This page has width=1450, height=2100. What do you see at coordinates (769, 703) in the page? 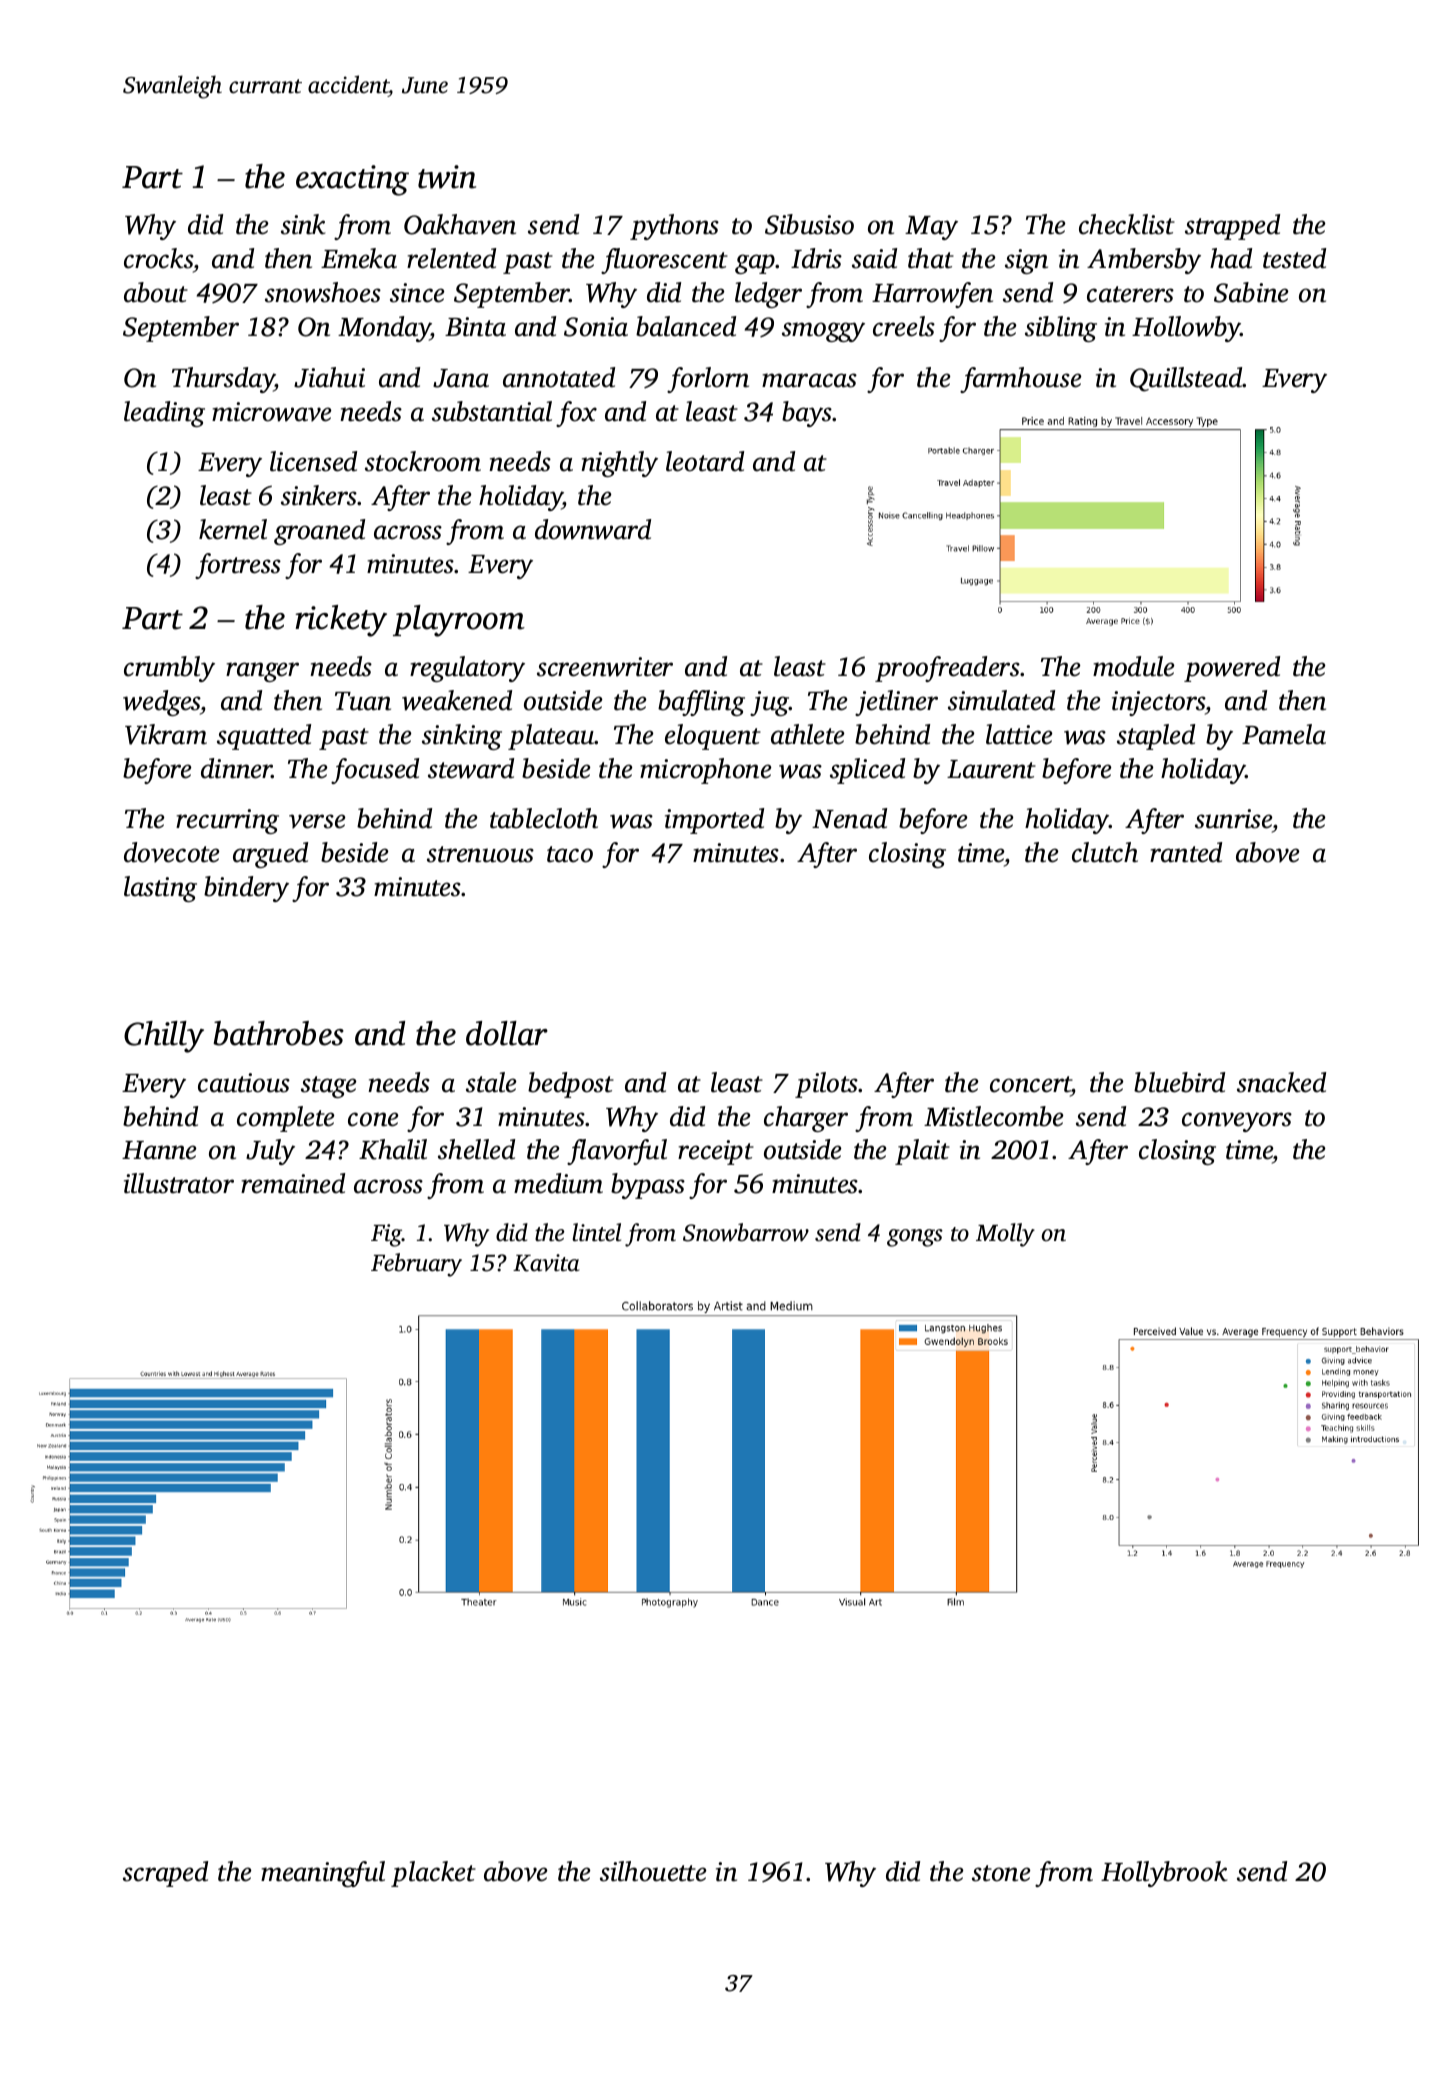
I see `jug` at bounding box center [769, 703].
